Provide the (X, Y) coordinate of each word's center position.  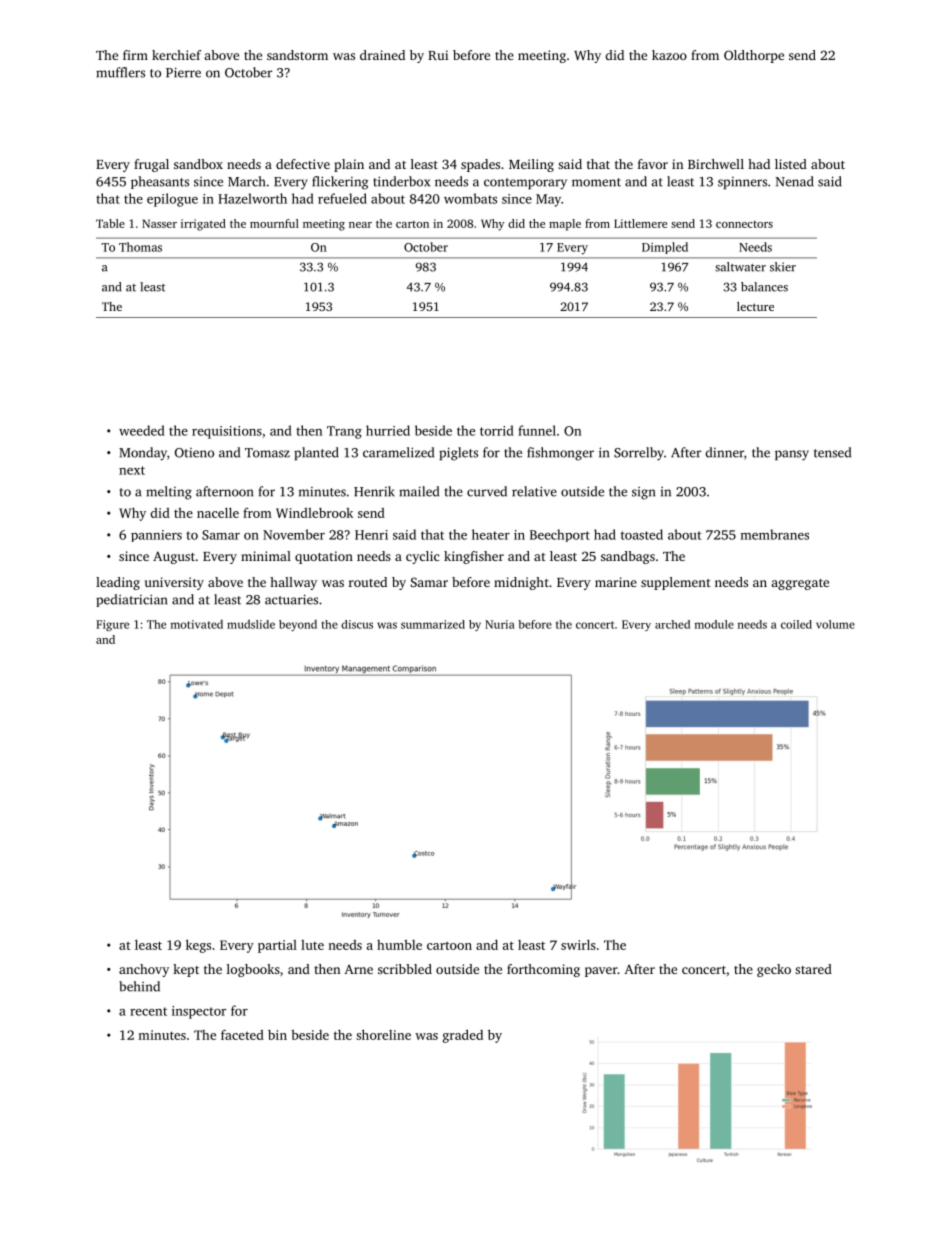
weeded (142, 430)
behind (139, 986)
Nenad (795, 181)
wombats (470, 198)
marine (616, 582)
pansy (792, 455)
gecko (774, 970)
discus (357, 624)
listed (791, 164)
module (714, 624)
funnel (537, 430)
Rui (438, 55)
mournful (274, 223)
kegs (198, 946)
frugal (151, 165)
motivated (197, 624)
